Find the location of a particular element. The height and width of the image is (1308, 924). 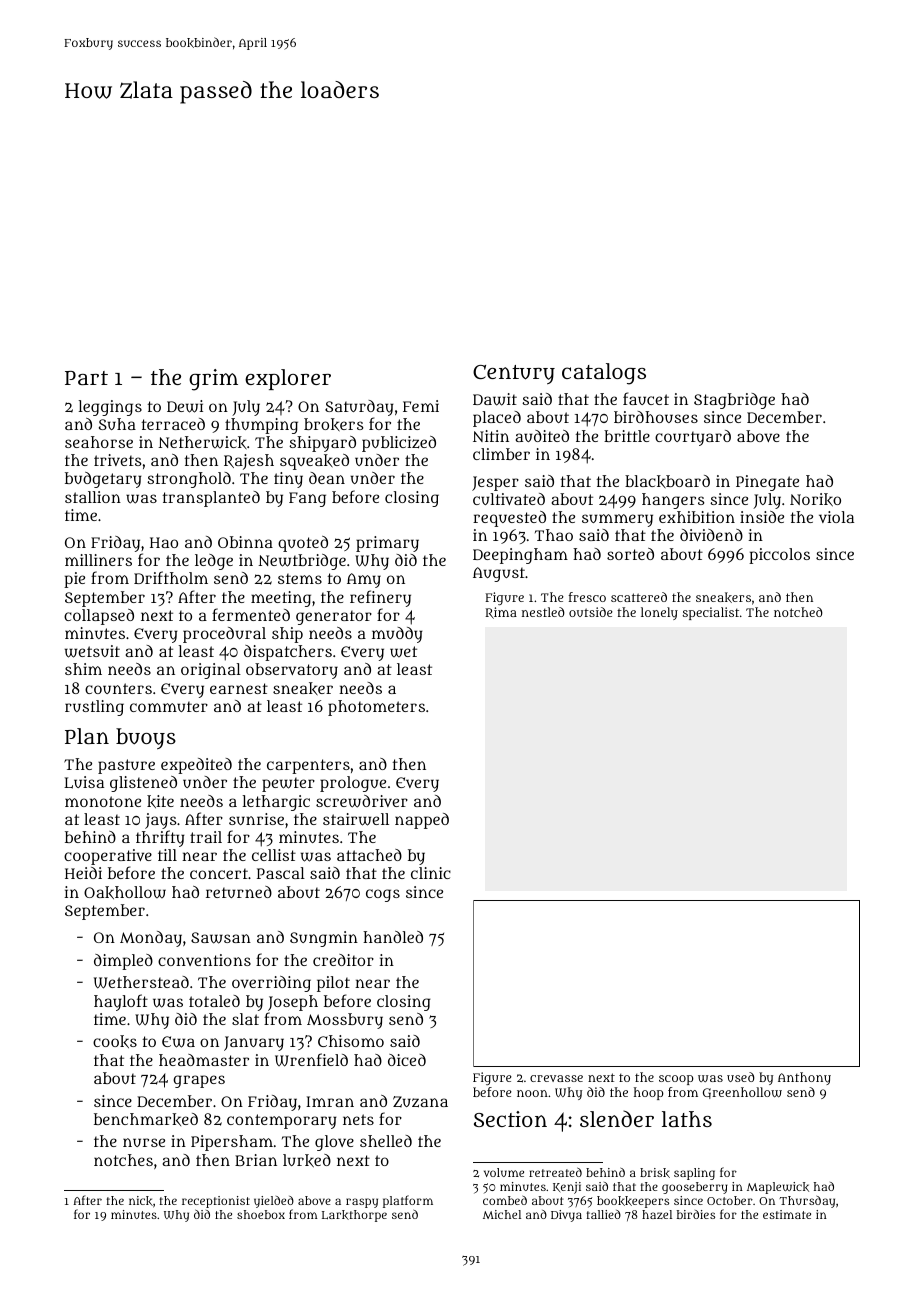

blackboard is located at coordinates (667, 481).
